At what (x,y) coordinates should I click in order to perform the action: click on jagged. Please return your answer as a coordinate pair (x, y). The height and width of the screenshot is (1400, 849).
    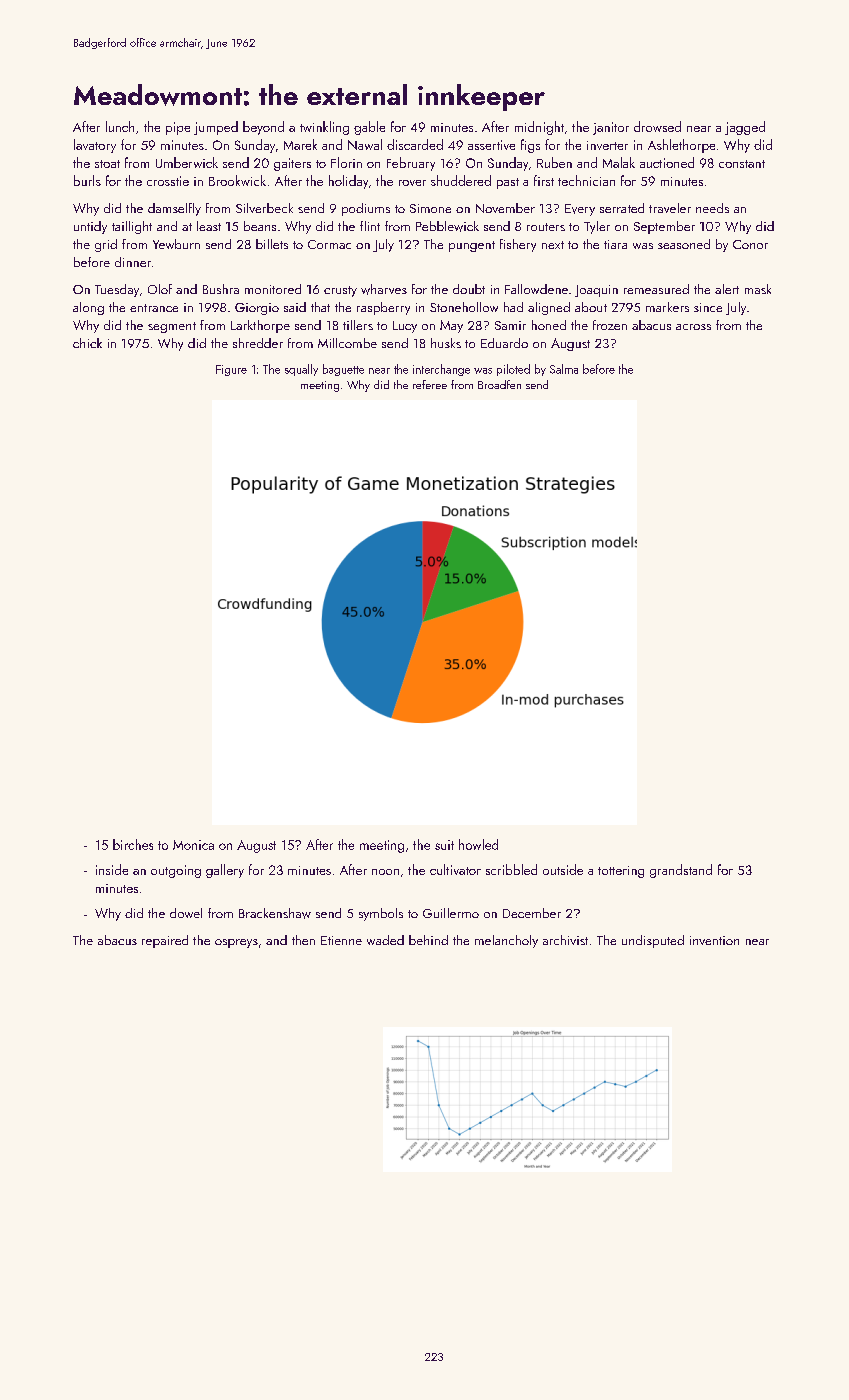
    Looking at the image, I should click on (745, 128).
